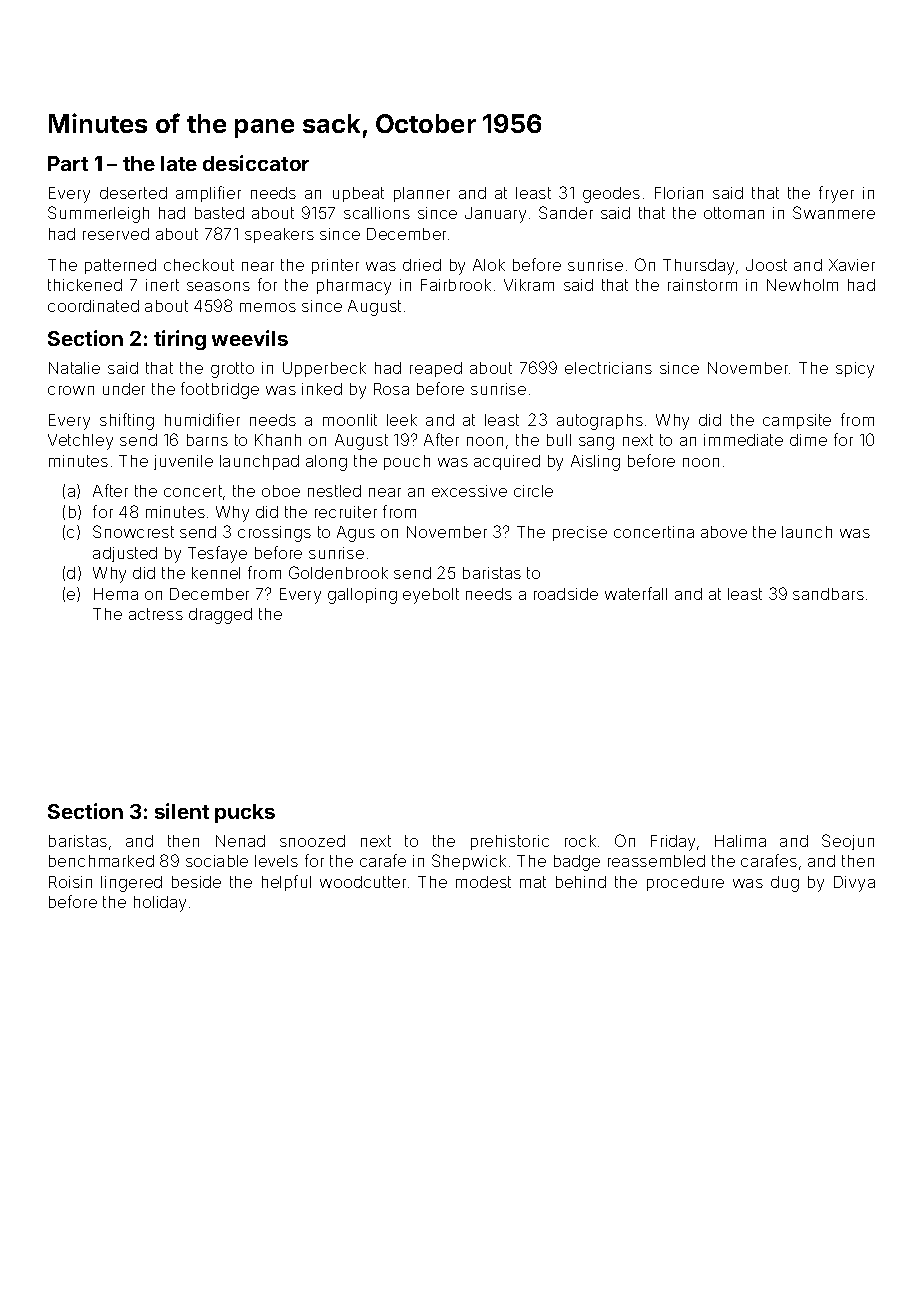 The image size is (924, 1308). Describe the element at coordinates (116, 594) in the screenshot. I see `Hema` at that location.
